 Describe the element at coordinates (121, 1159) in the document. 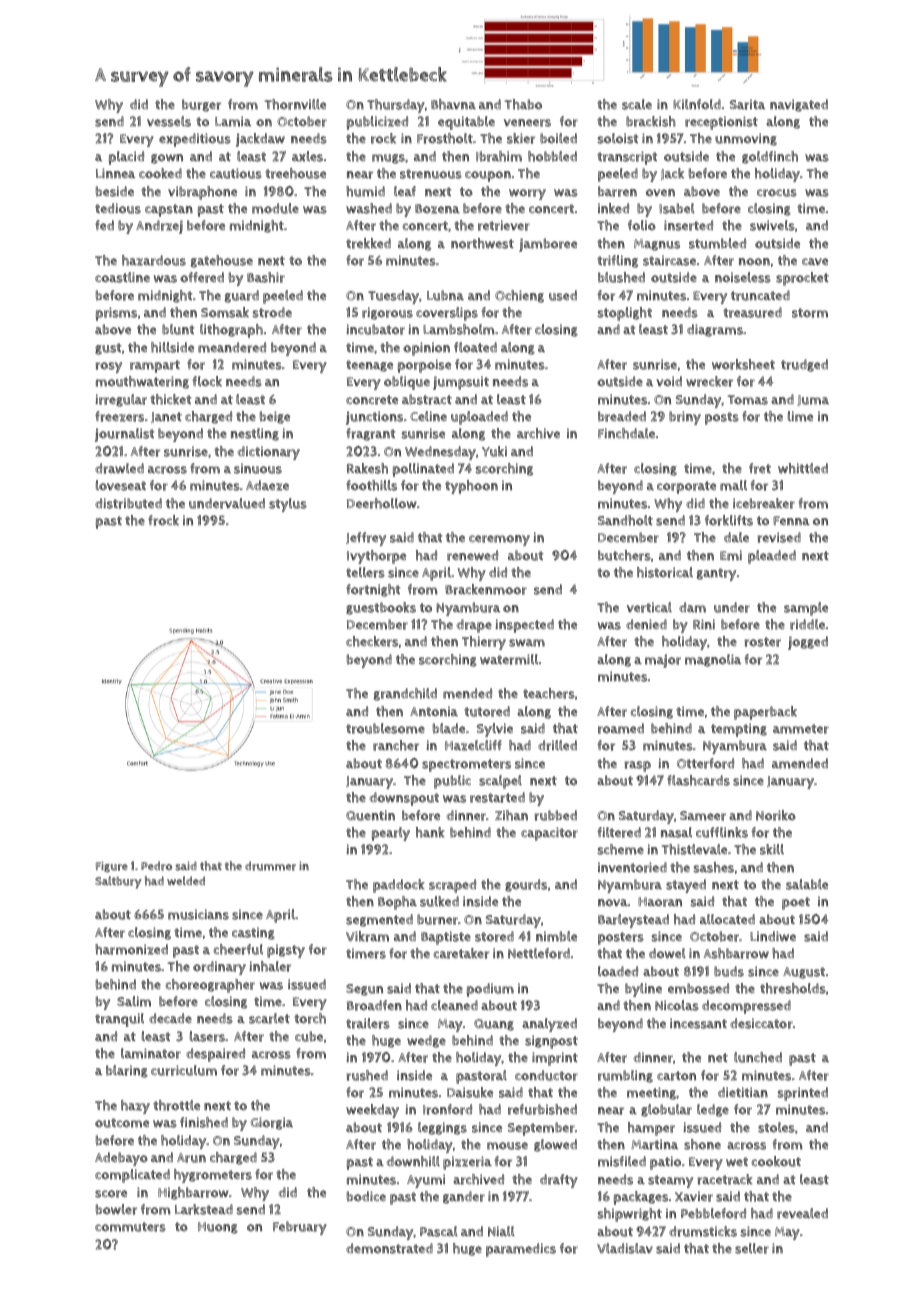

I see `Adebayo` at that location.
